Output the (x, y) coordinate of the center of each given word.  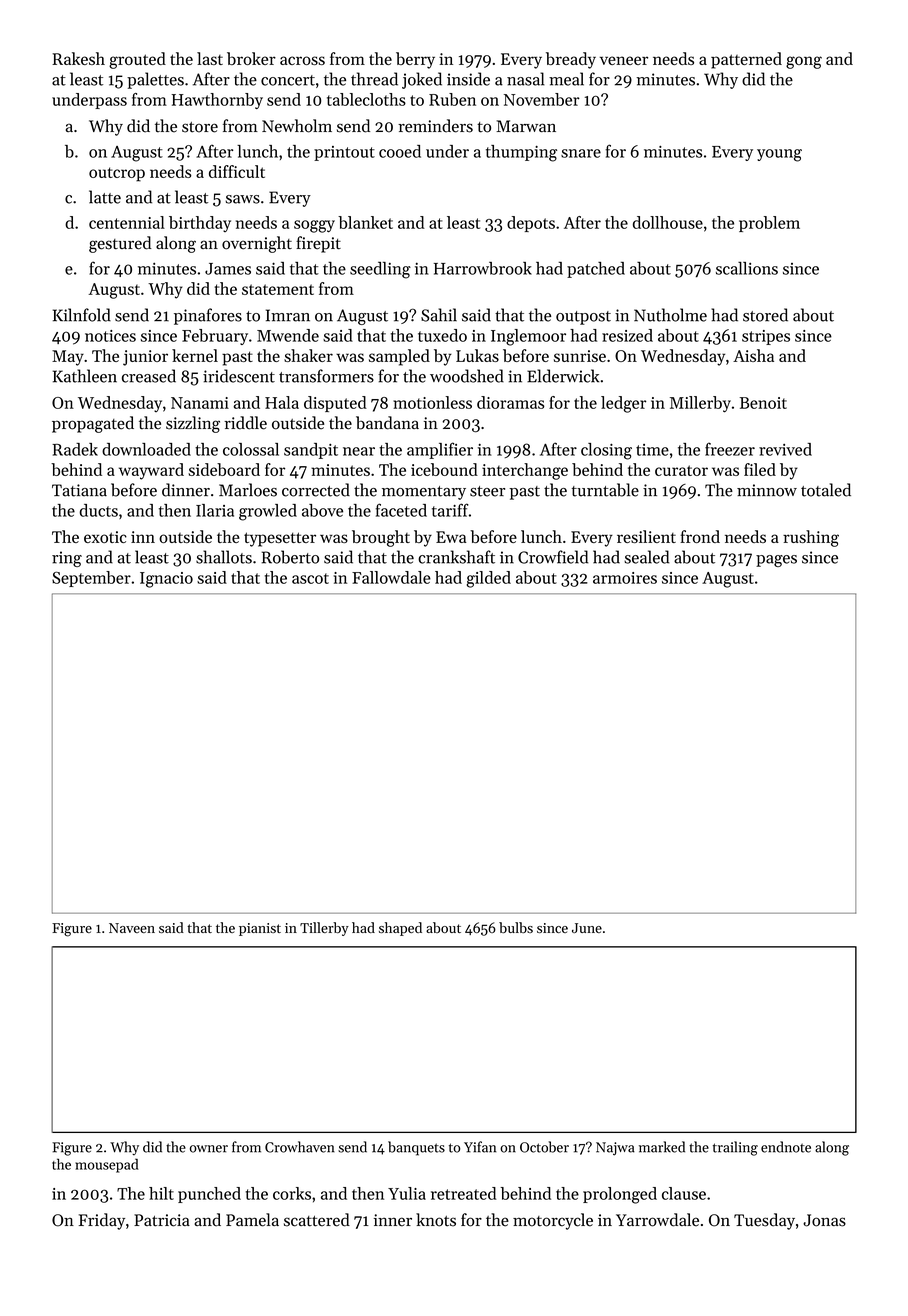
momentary (424, 493)
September (91, 579)
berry (415, 60)
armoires (625, 578)
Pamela (252, 1220)
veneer (624, 60)
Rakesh (78, 58)
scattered (317, 1220)
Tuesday (764, 1221)
